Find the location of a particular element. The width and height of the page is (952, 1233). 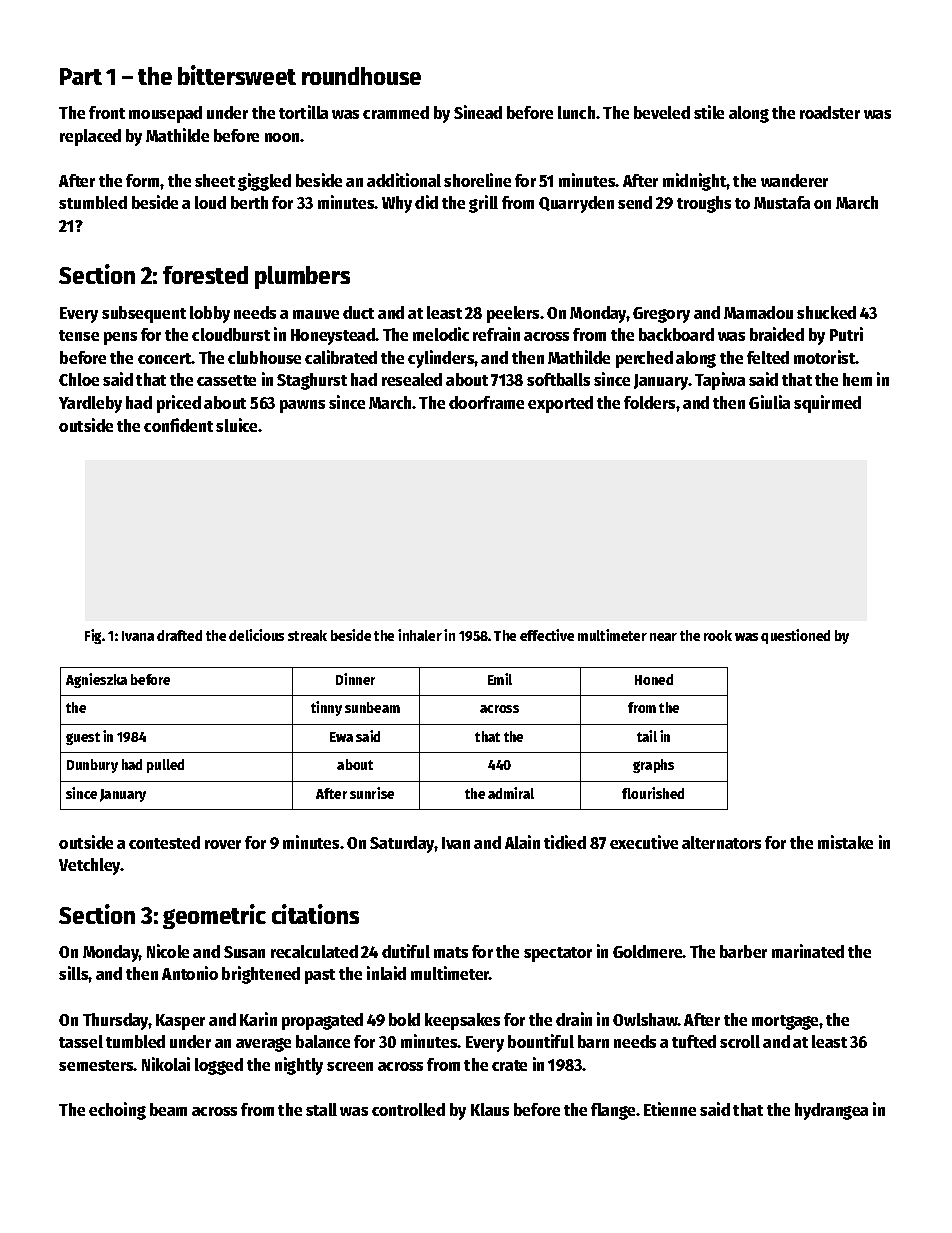

spectator is located at coordinates (558, 954).
